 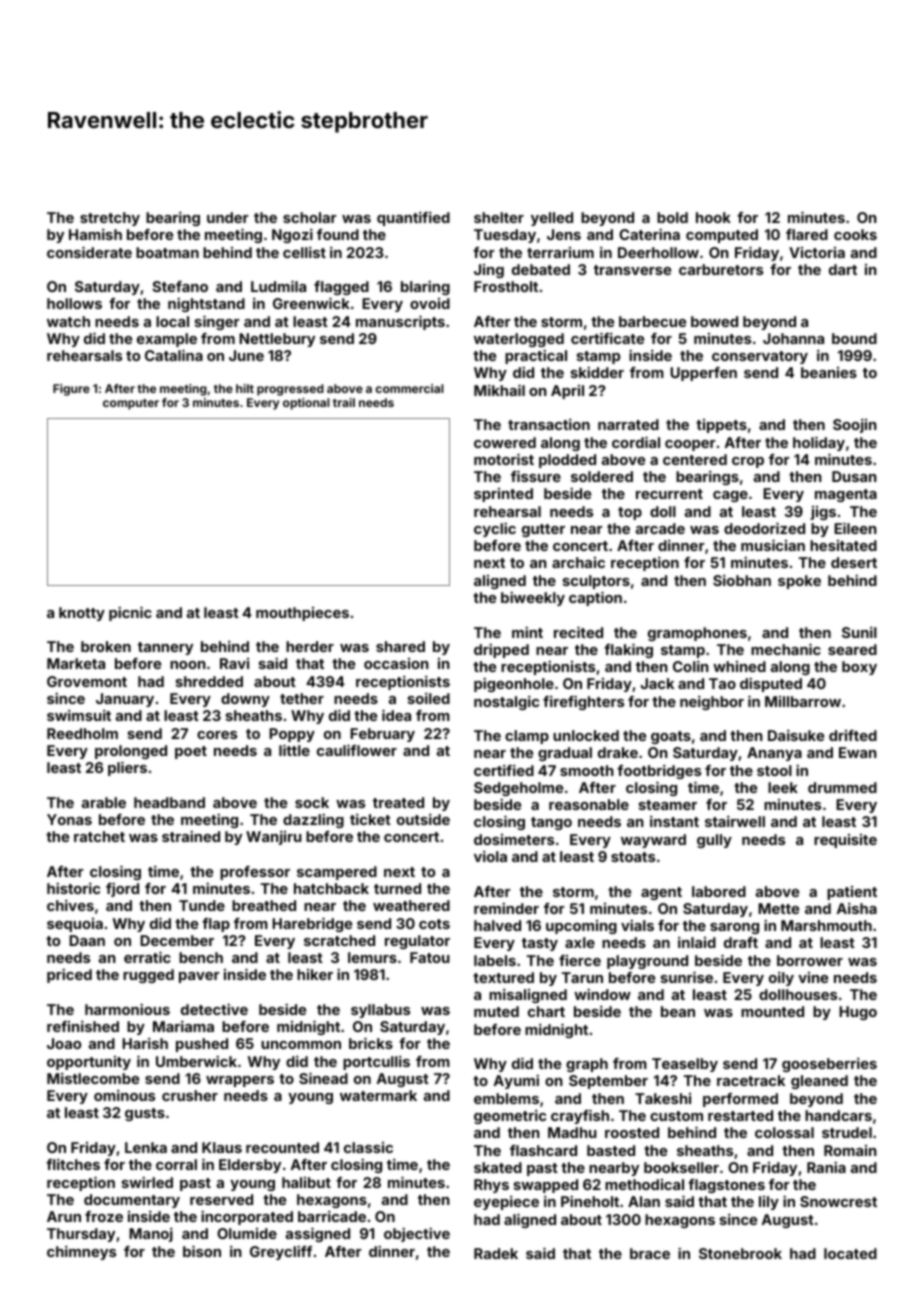 What do you see at coordinates (82, 614) in the screenshot?
I see `knotty` at bounding box center [82, 614].
